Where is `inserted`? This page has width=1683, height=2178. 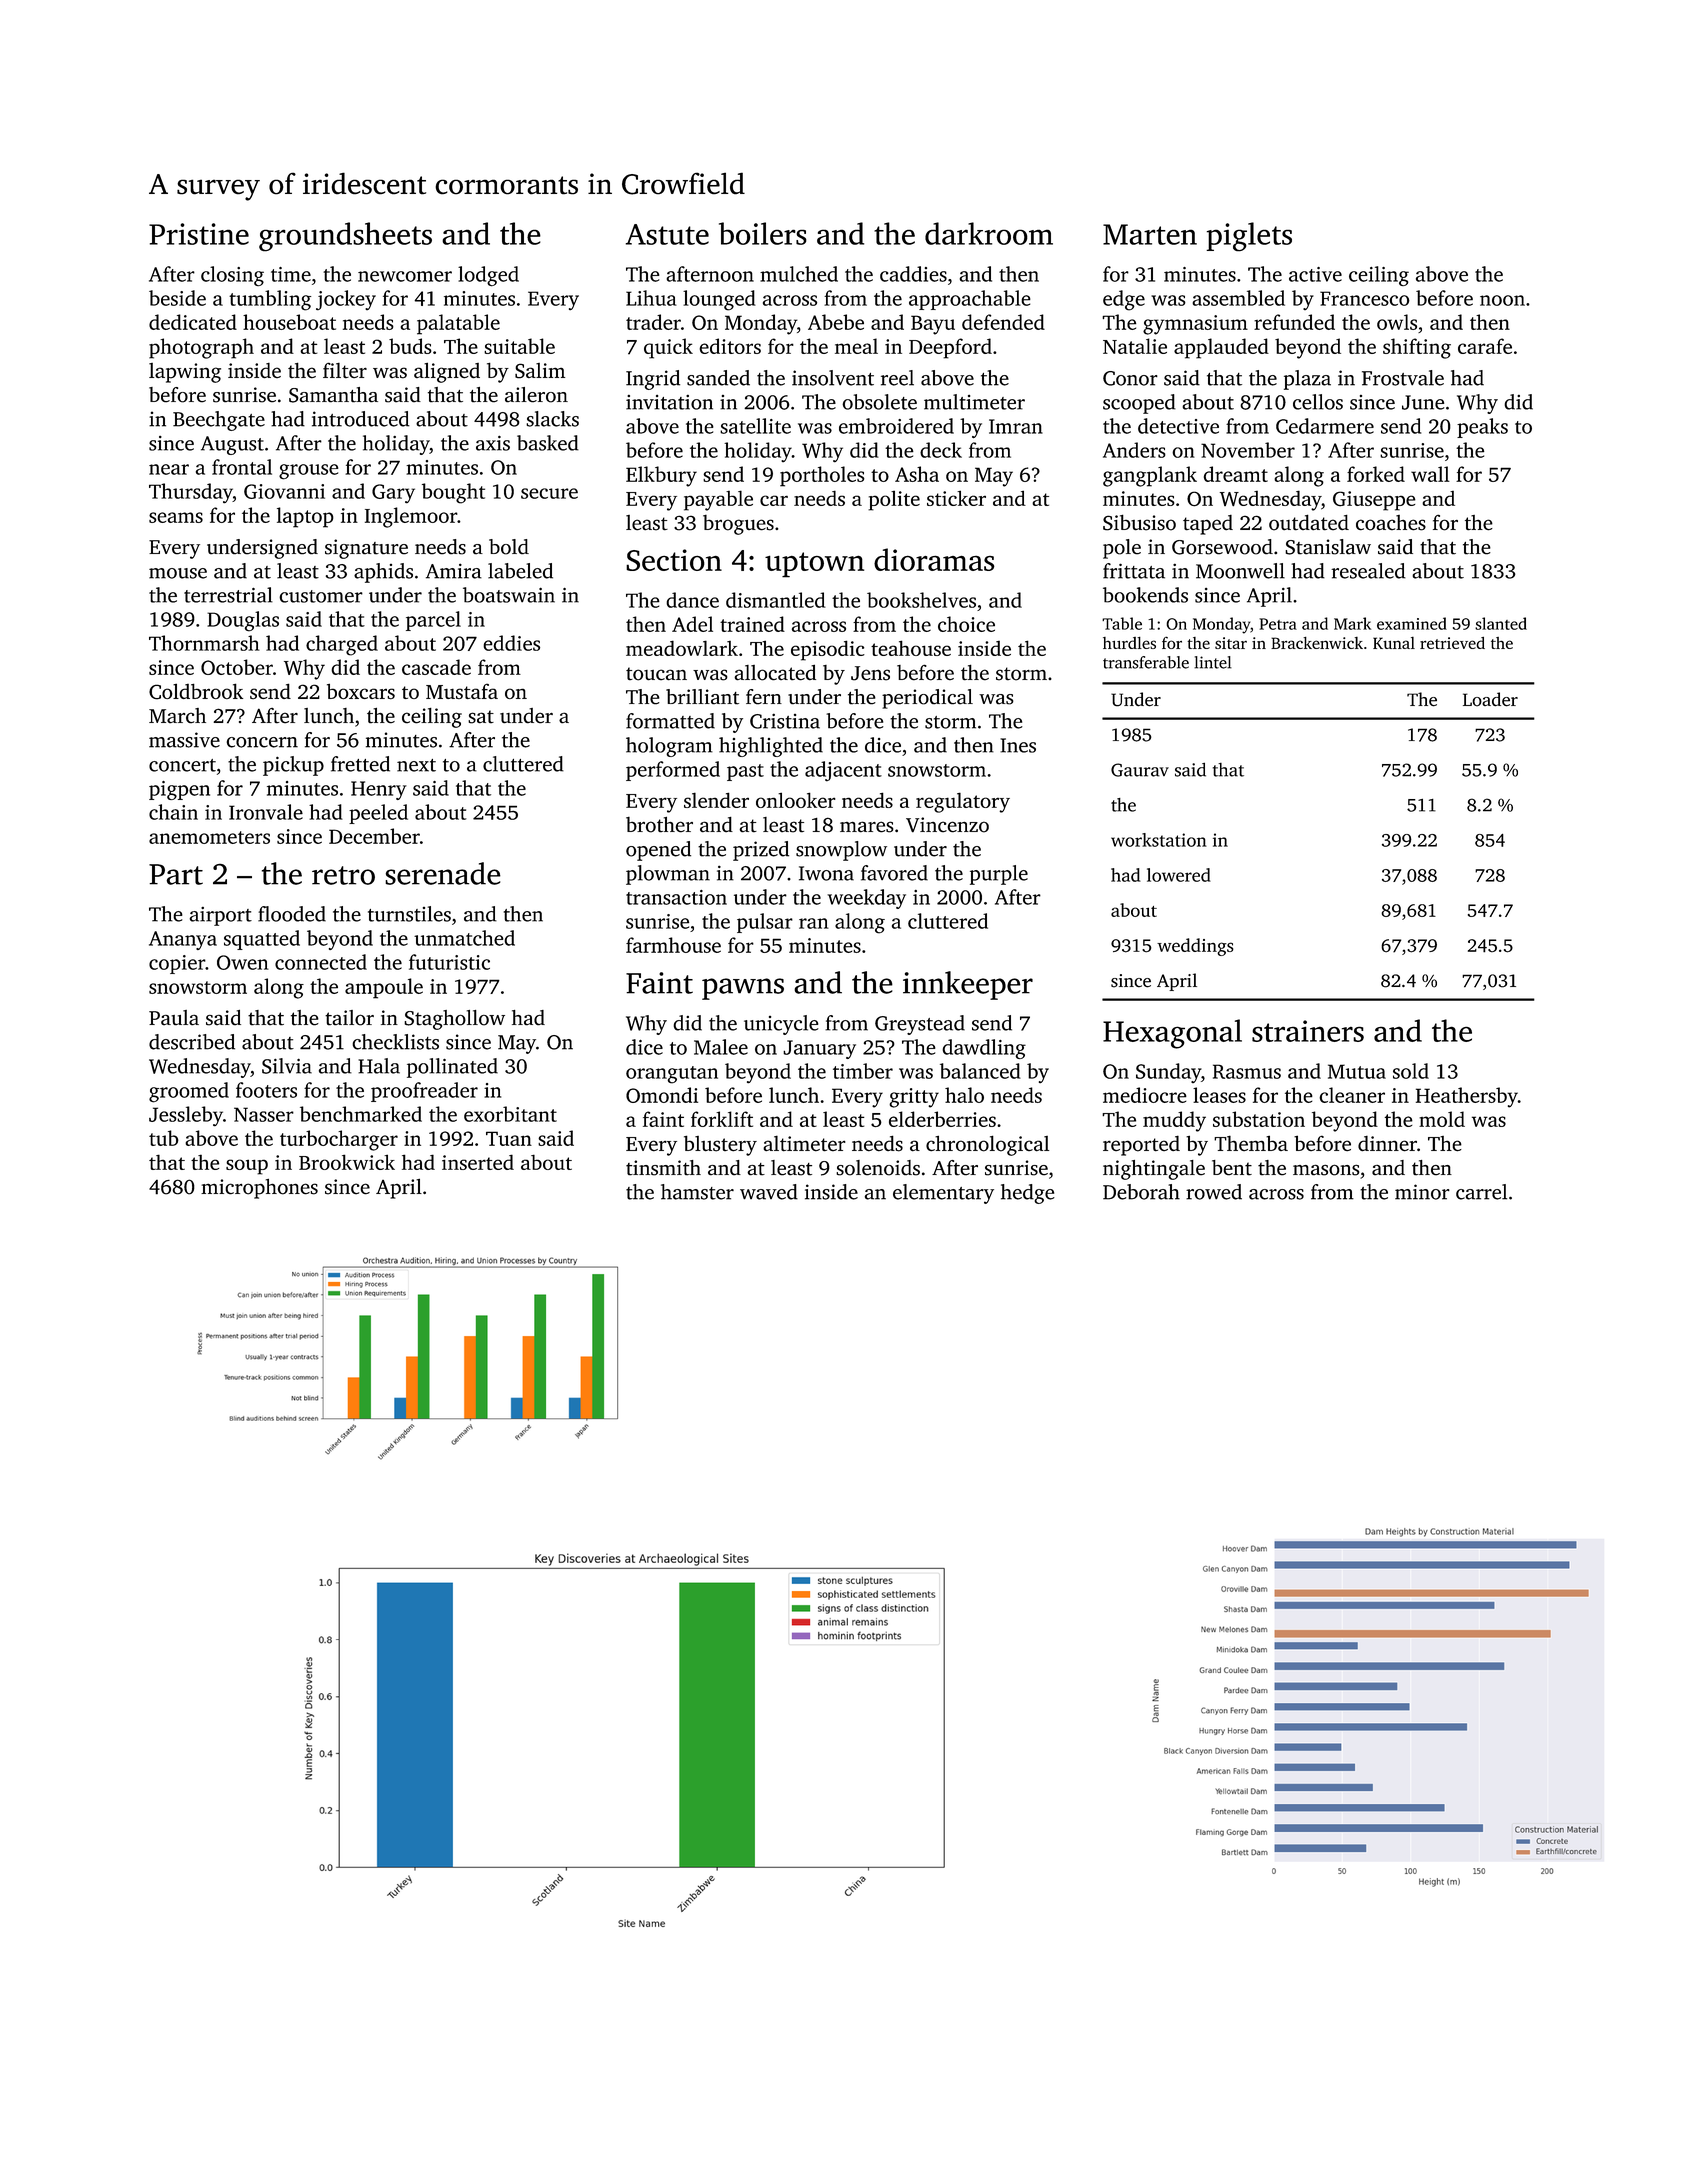
inserted is located at coordinates (478, 1162).
